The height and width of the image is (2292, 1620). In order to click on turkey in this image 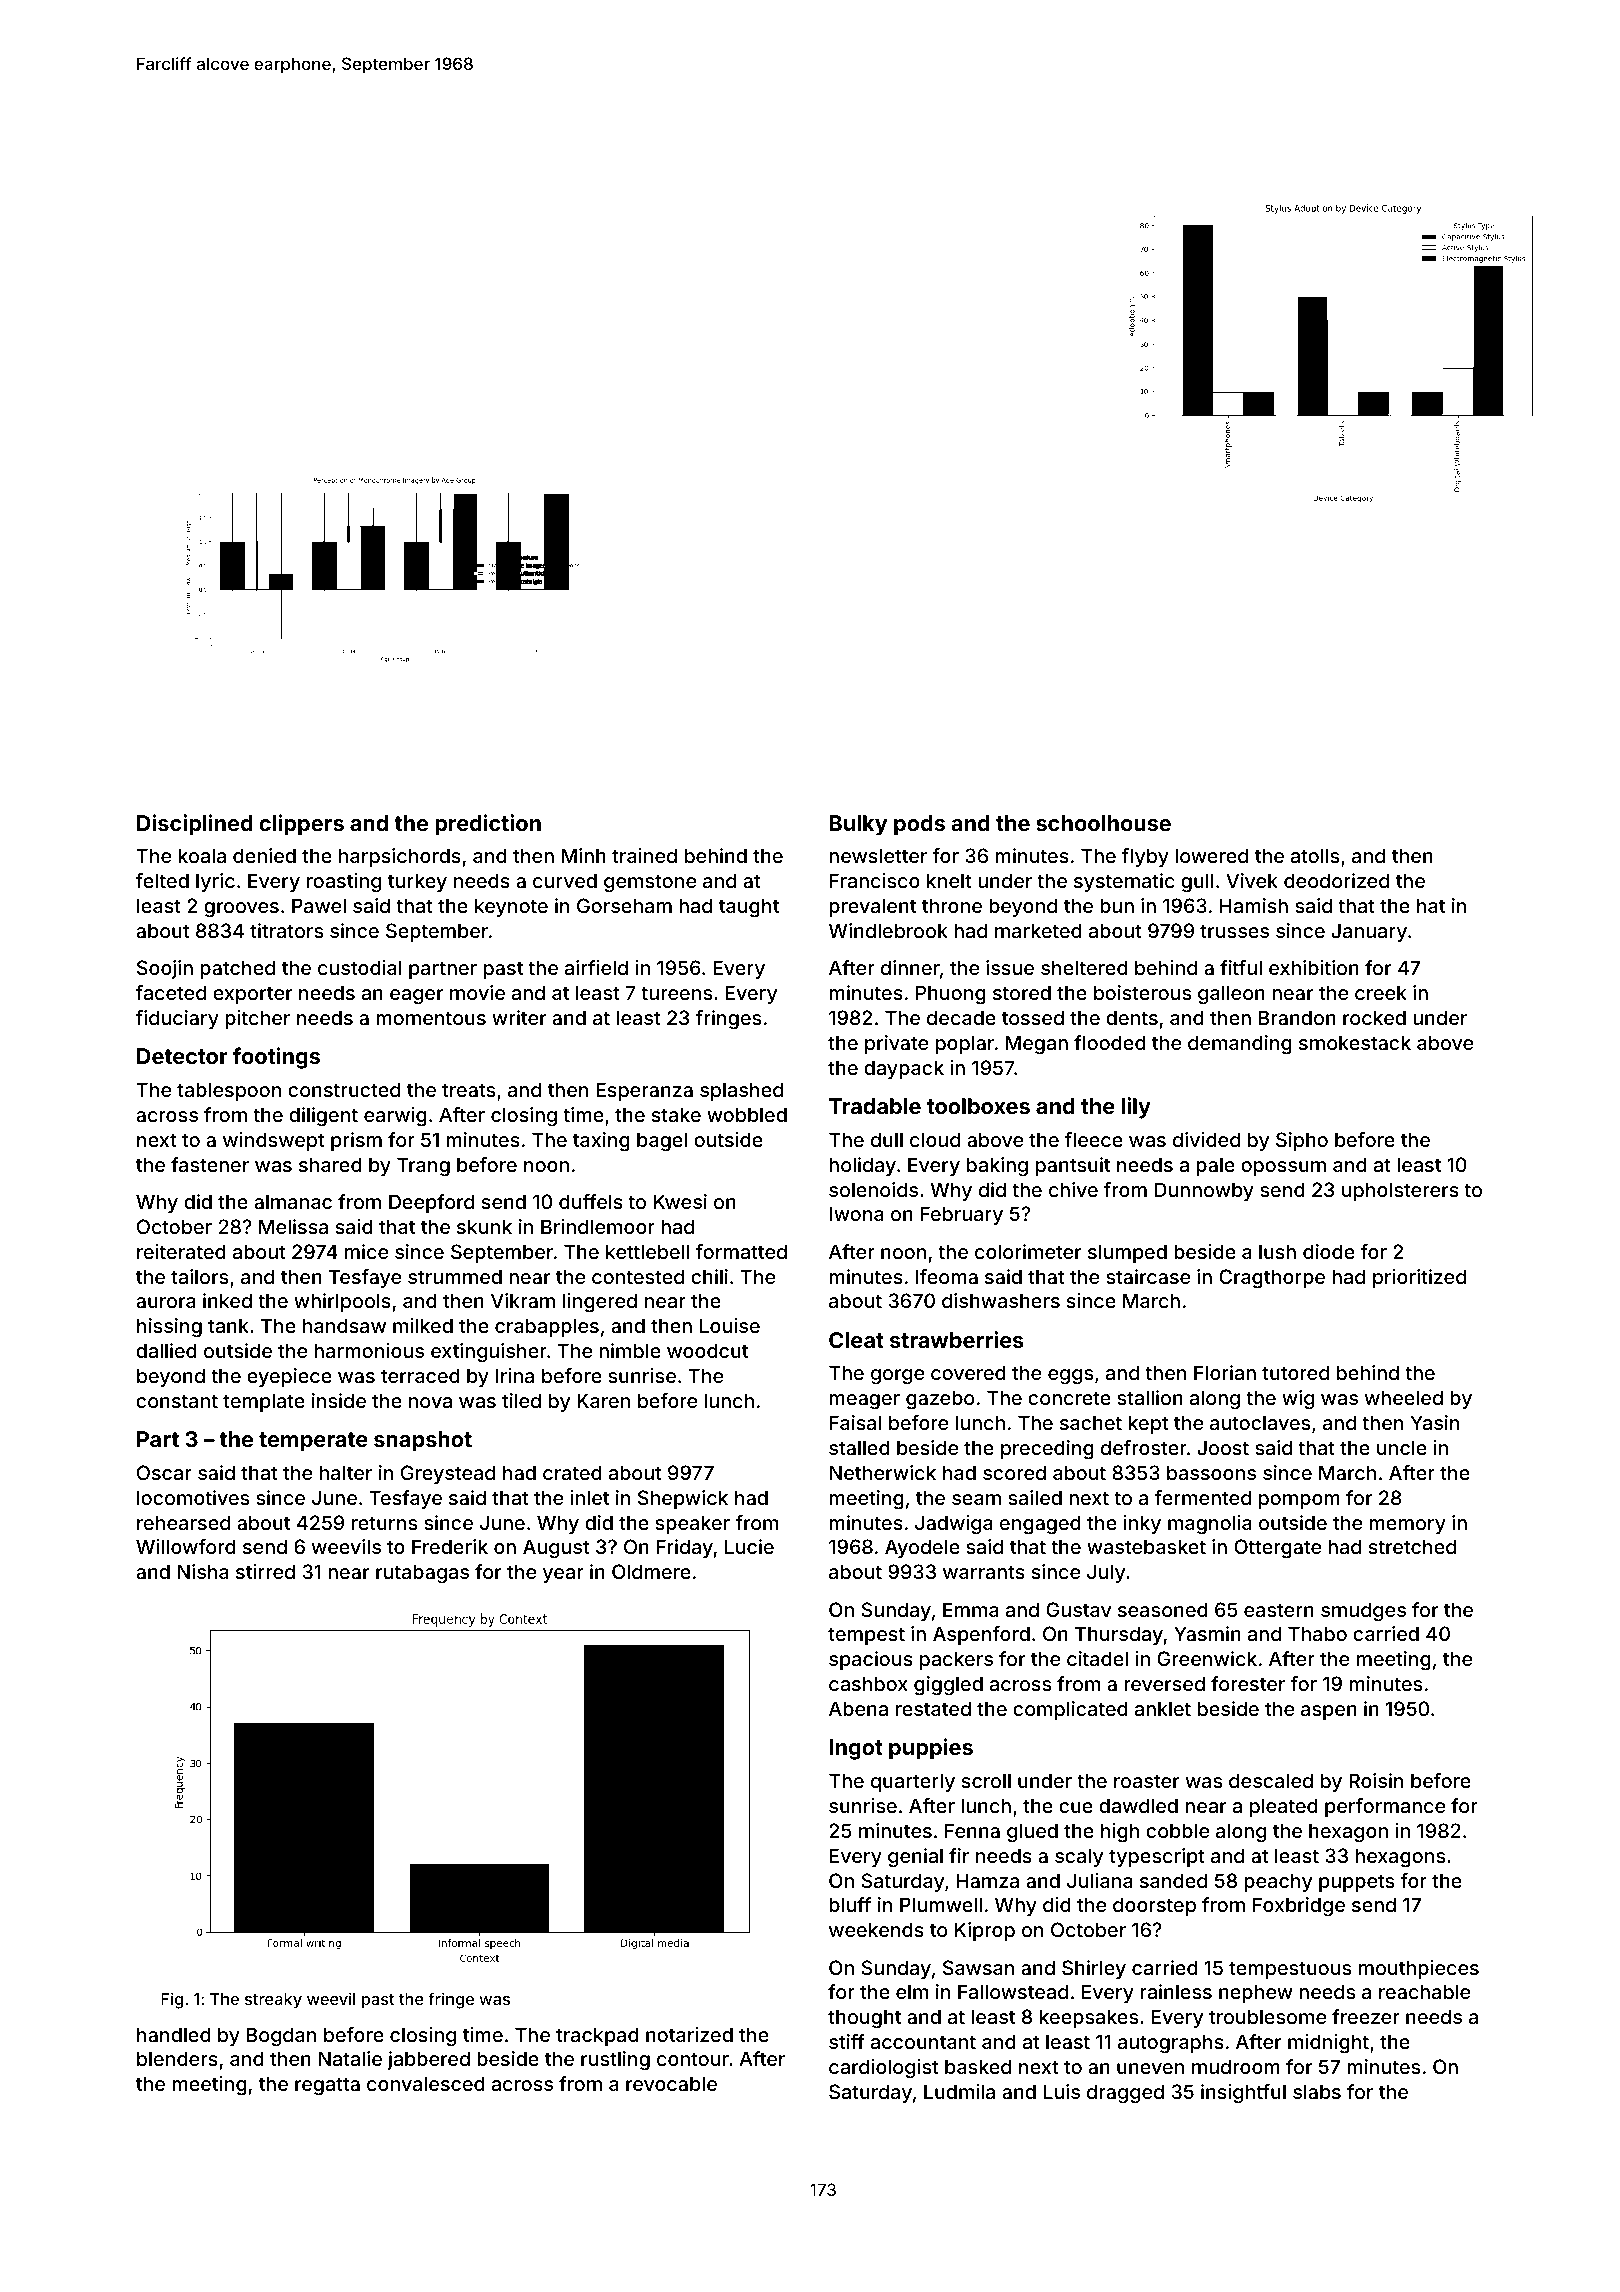, I will do `click(417, 882)`.
